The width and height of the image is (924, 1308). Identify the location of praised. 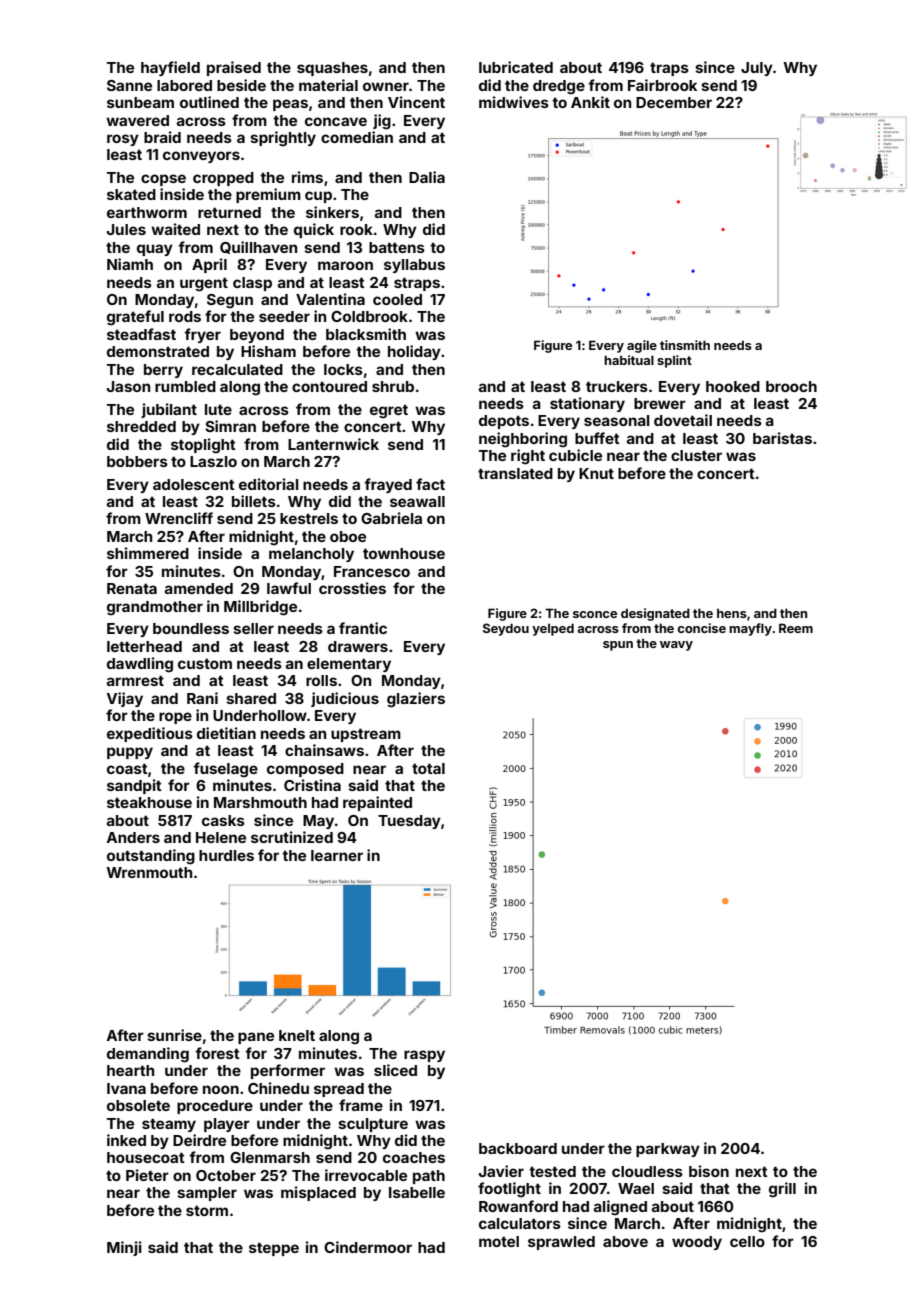
(234, 68).
